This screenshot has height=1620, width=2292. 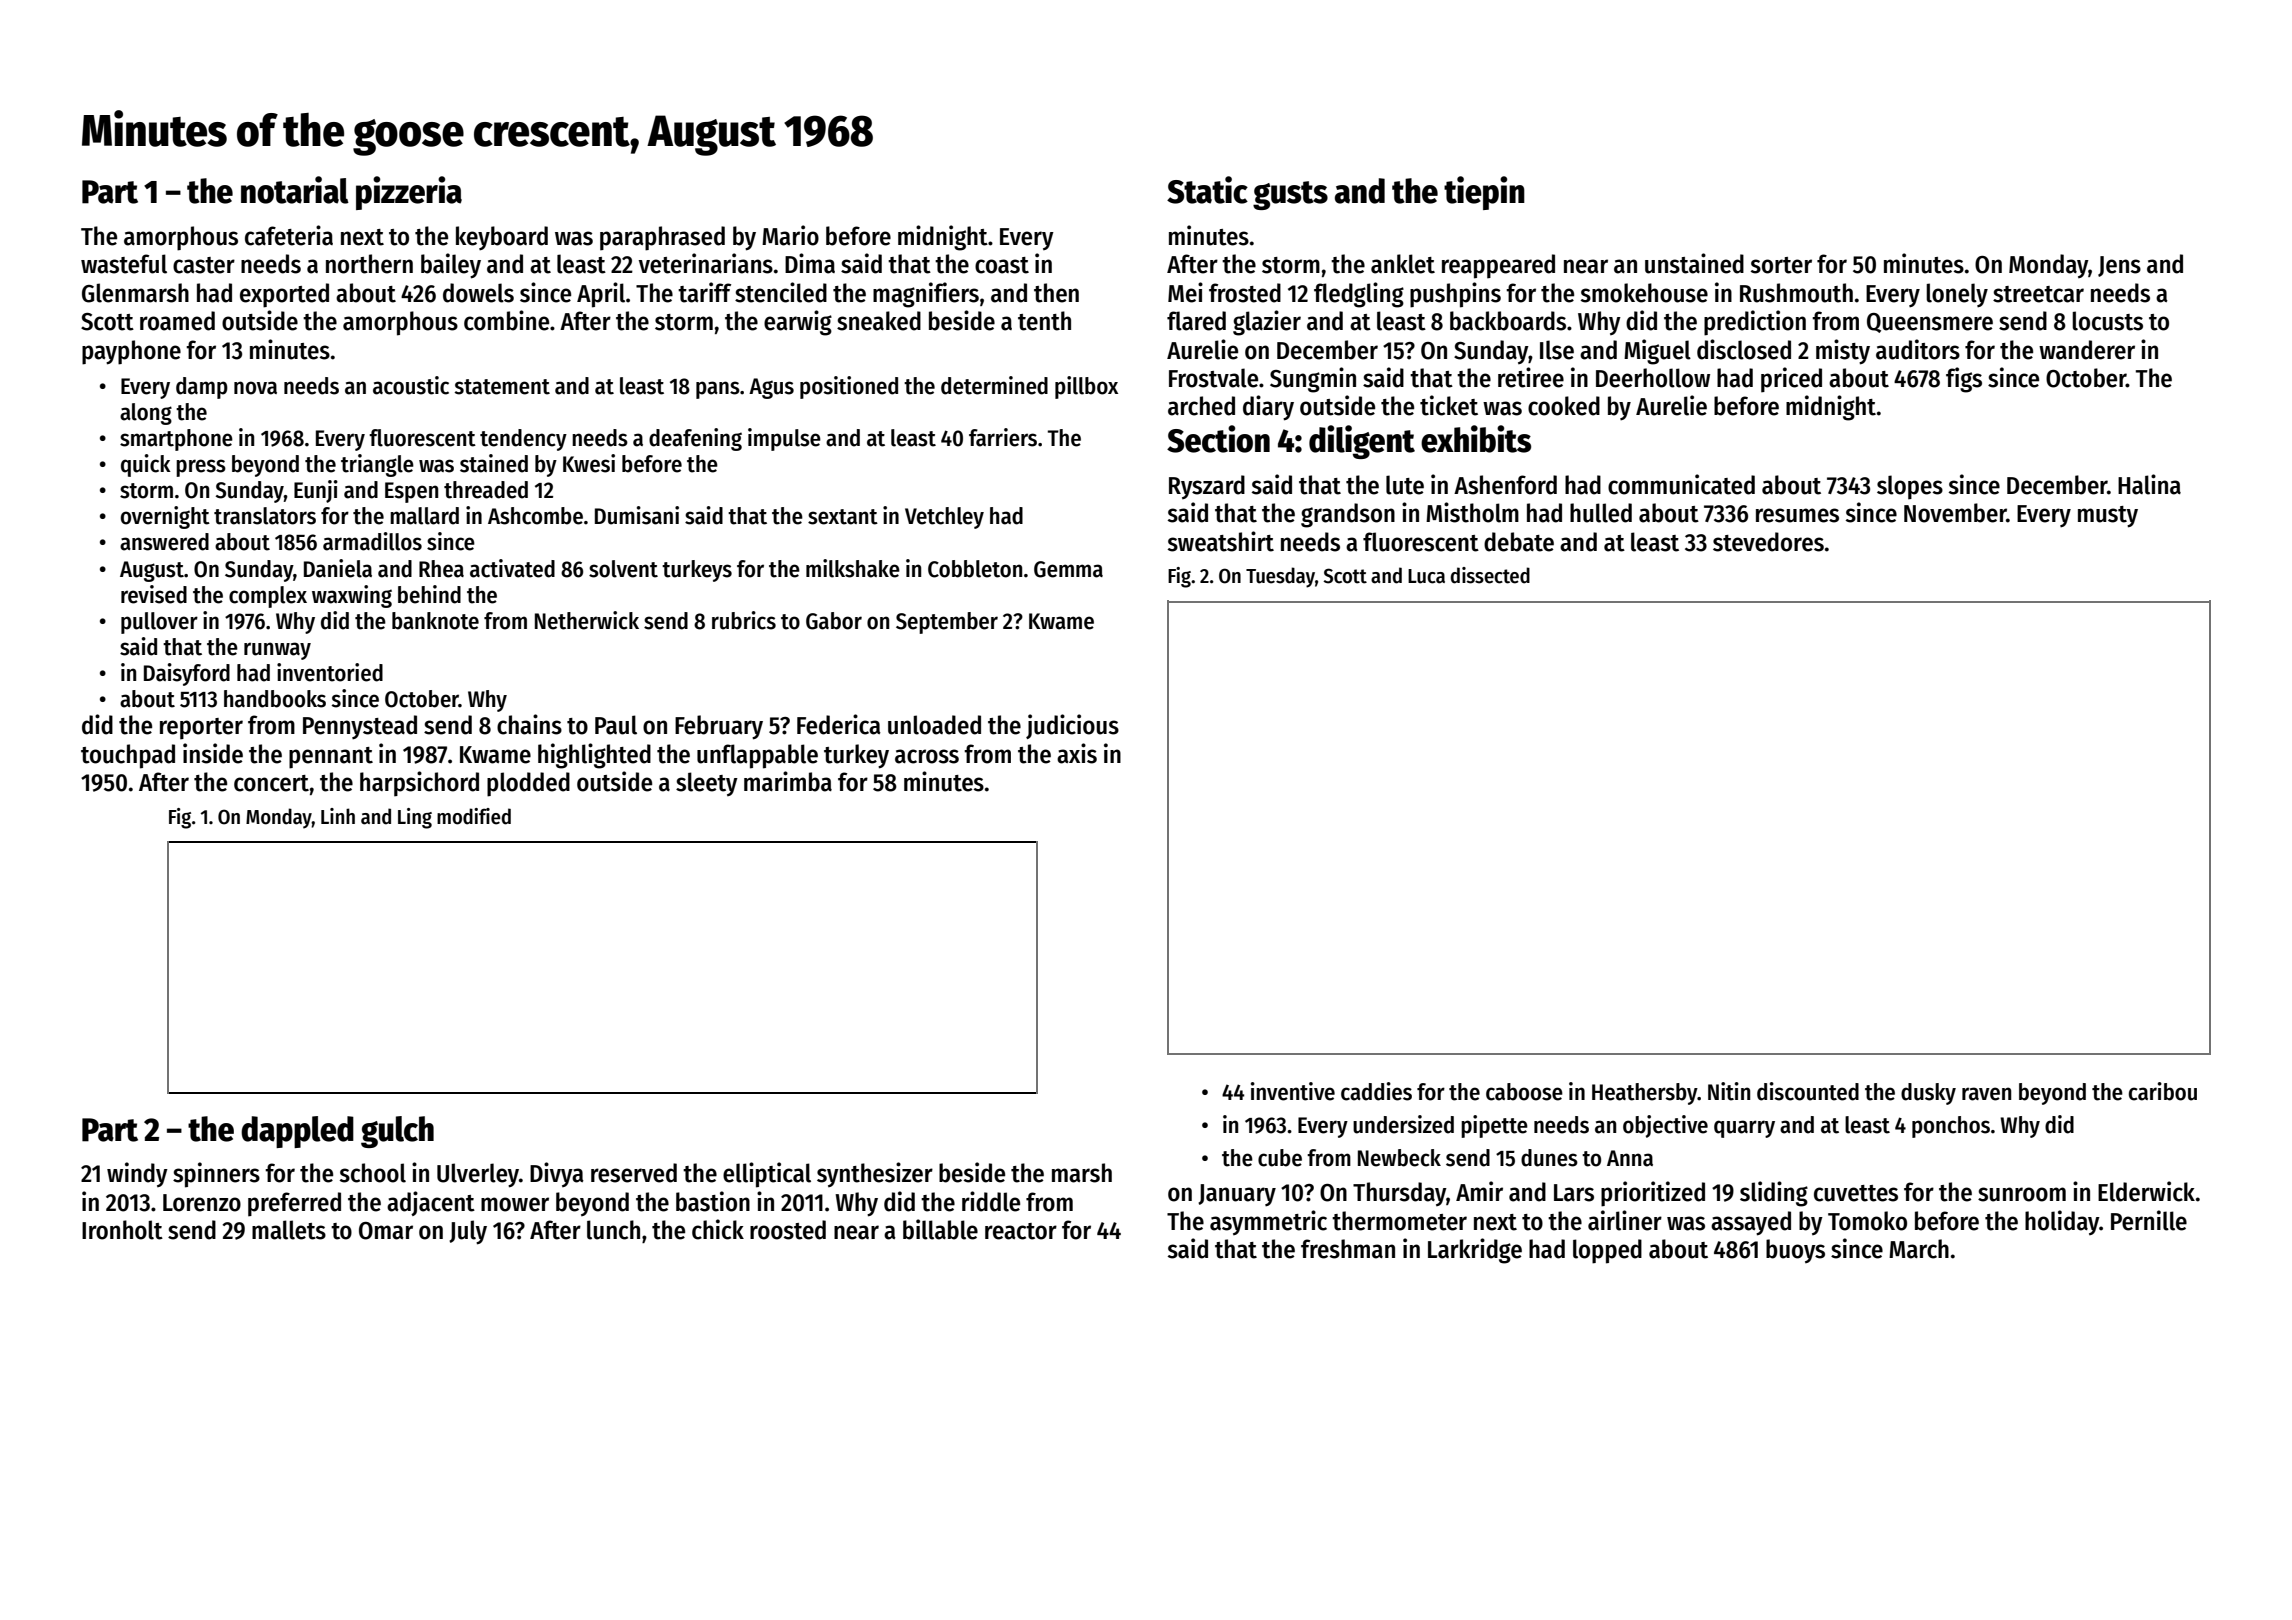 What do you see at coordinates (2108, 517) in the screenshot?
I see `musty` at bounding box center [2108, 517].
